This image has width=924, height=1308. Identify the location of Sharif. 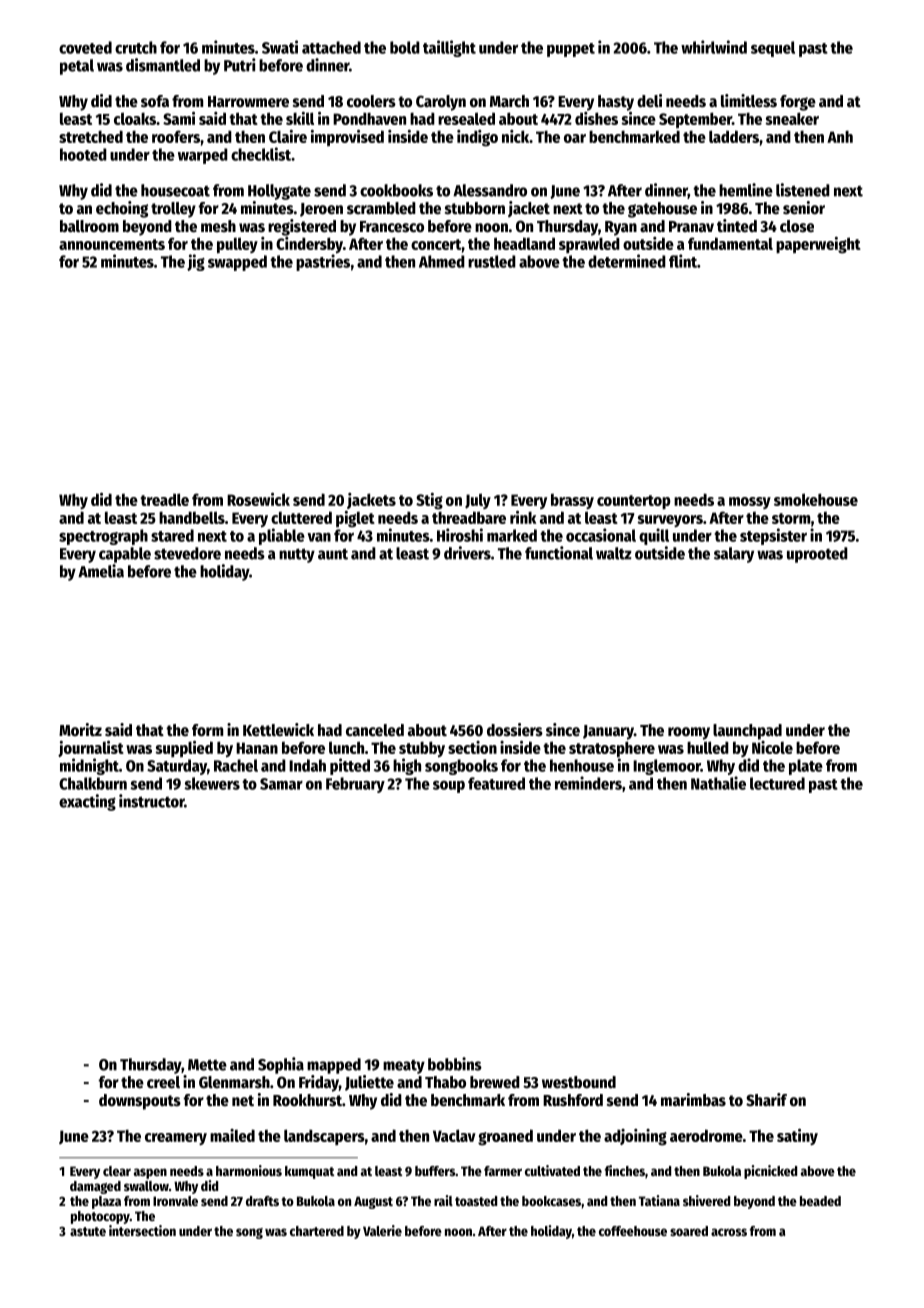
(766, 1100).
